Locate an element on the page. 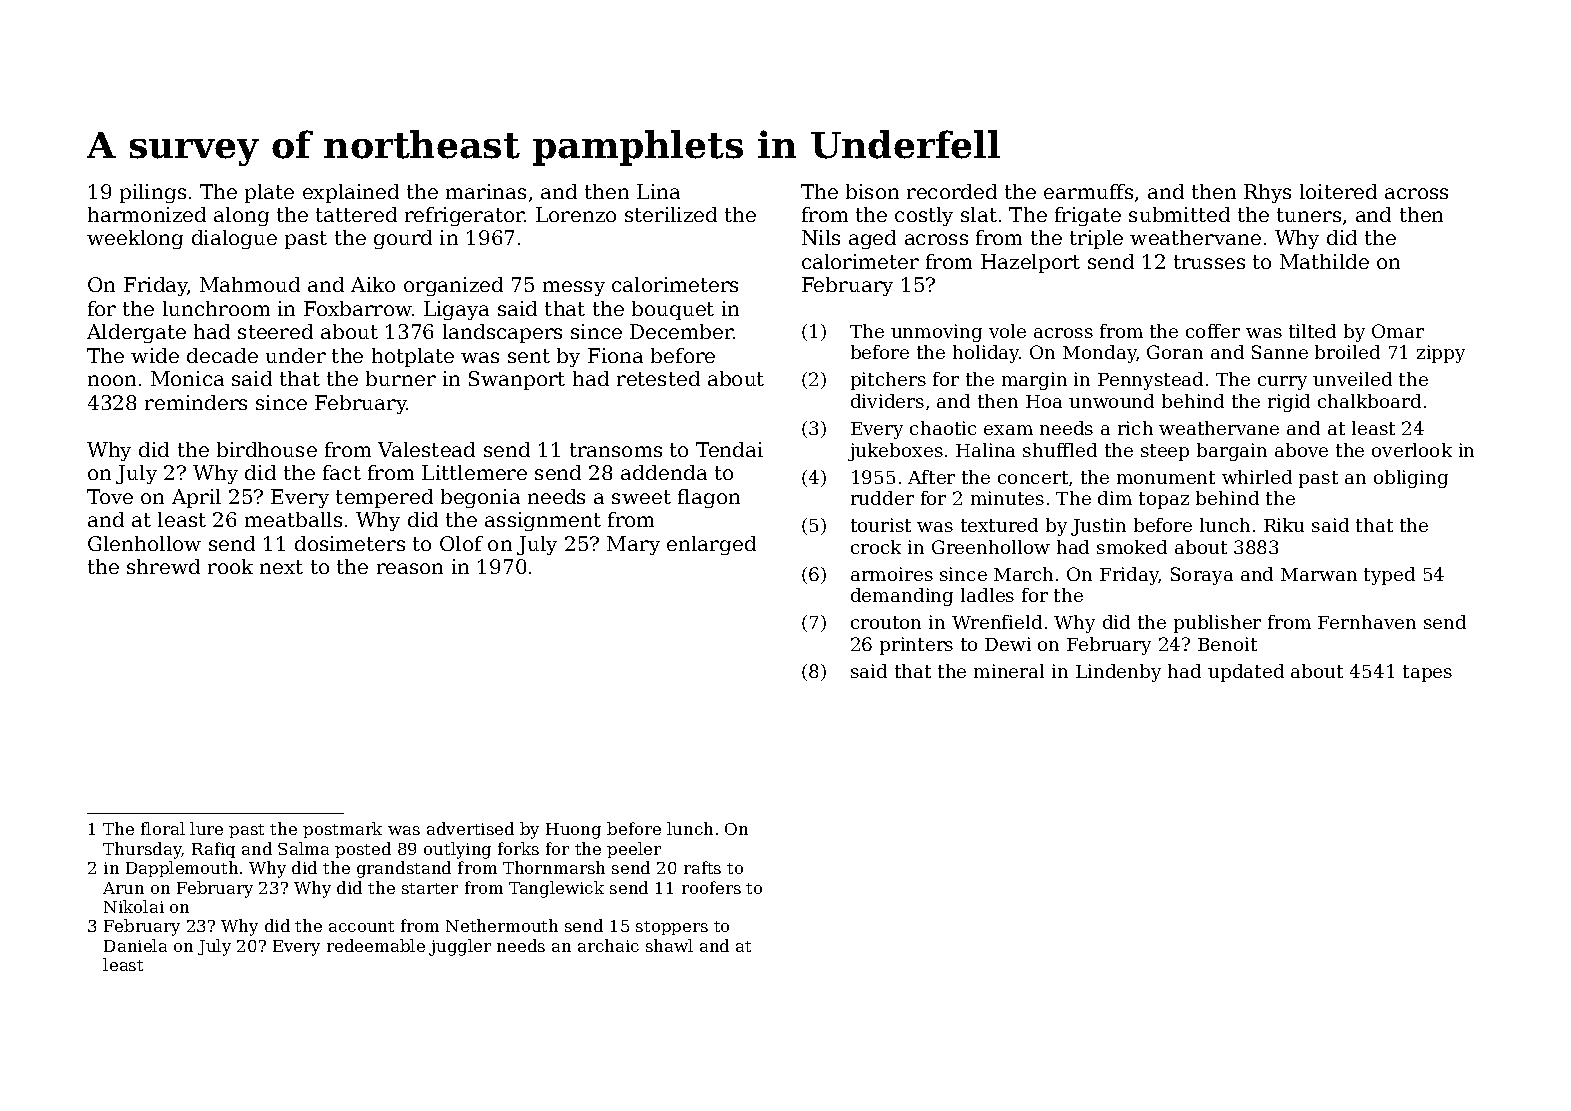  postmark is located at coordinates (342, 830).
